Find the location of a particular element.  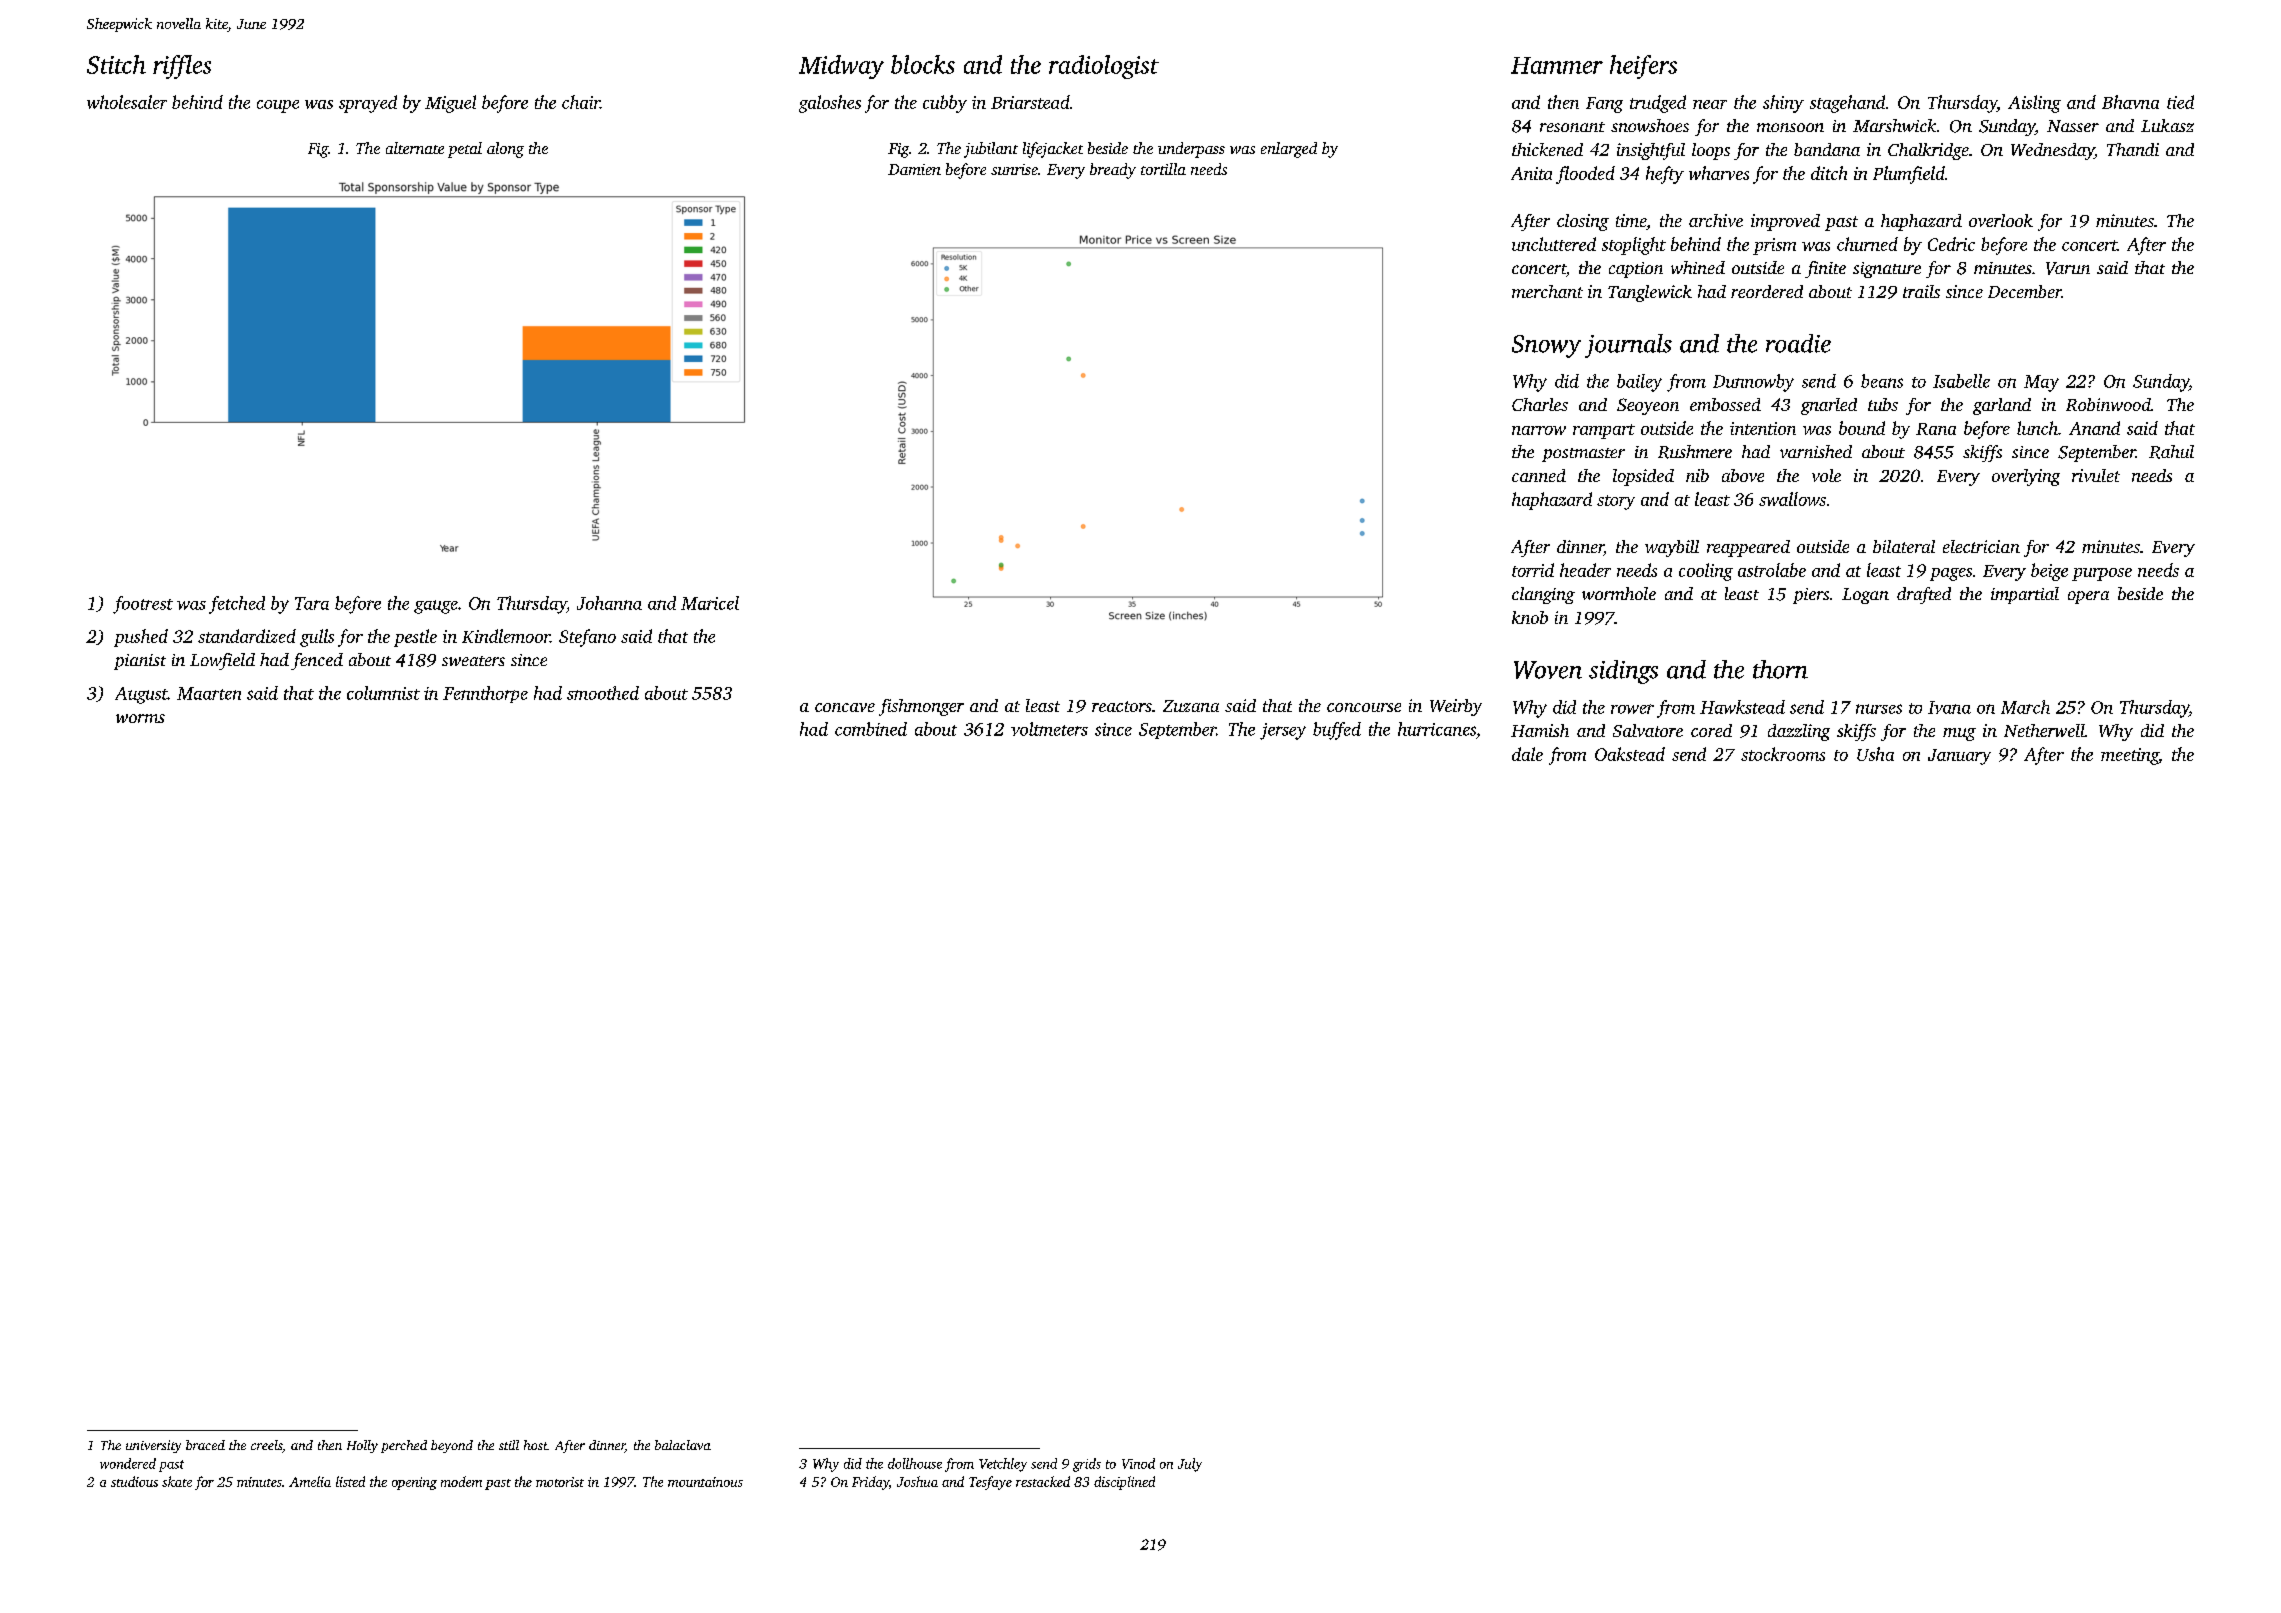

worms is located at coordinates (140, 718).
